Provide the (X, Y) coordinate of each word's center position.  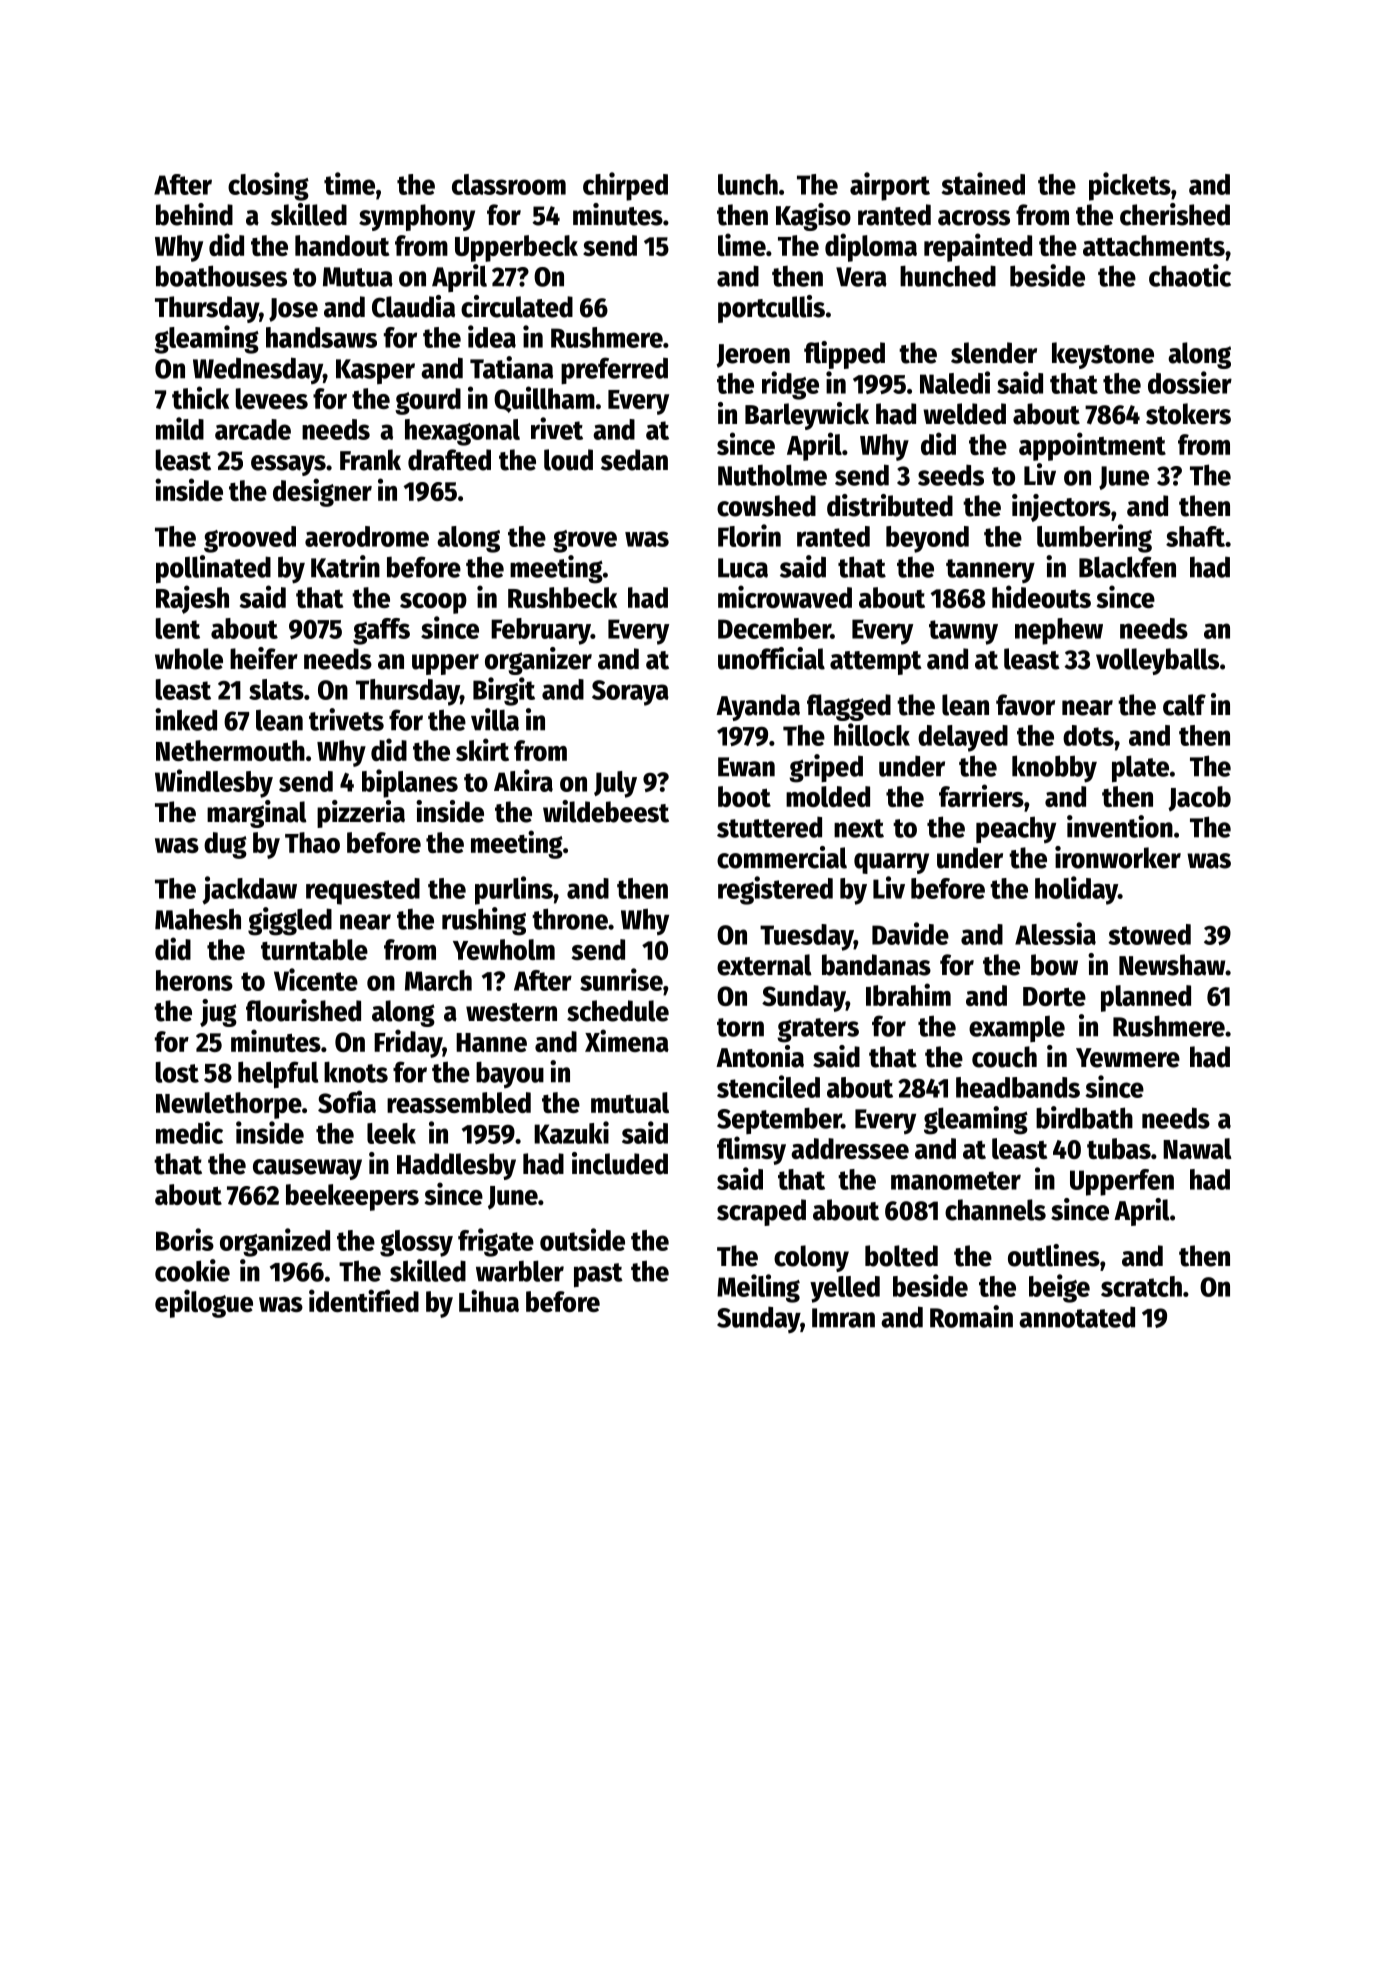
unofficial (771, 658)
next (859, 828)
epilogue (204, 1303)
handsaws (321, 337)
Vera (861, 277)
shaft (1195, 536)
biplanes (410, 783)
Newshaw (1172, 965)
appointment (1092, 446)
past (598, 1275)
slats (276, 689)
